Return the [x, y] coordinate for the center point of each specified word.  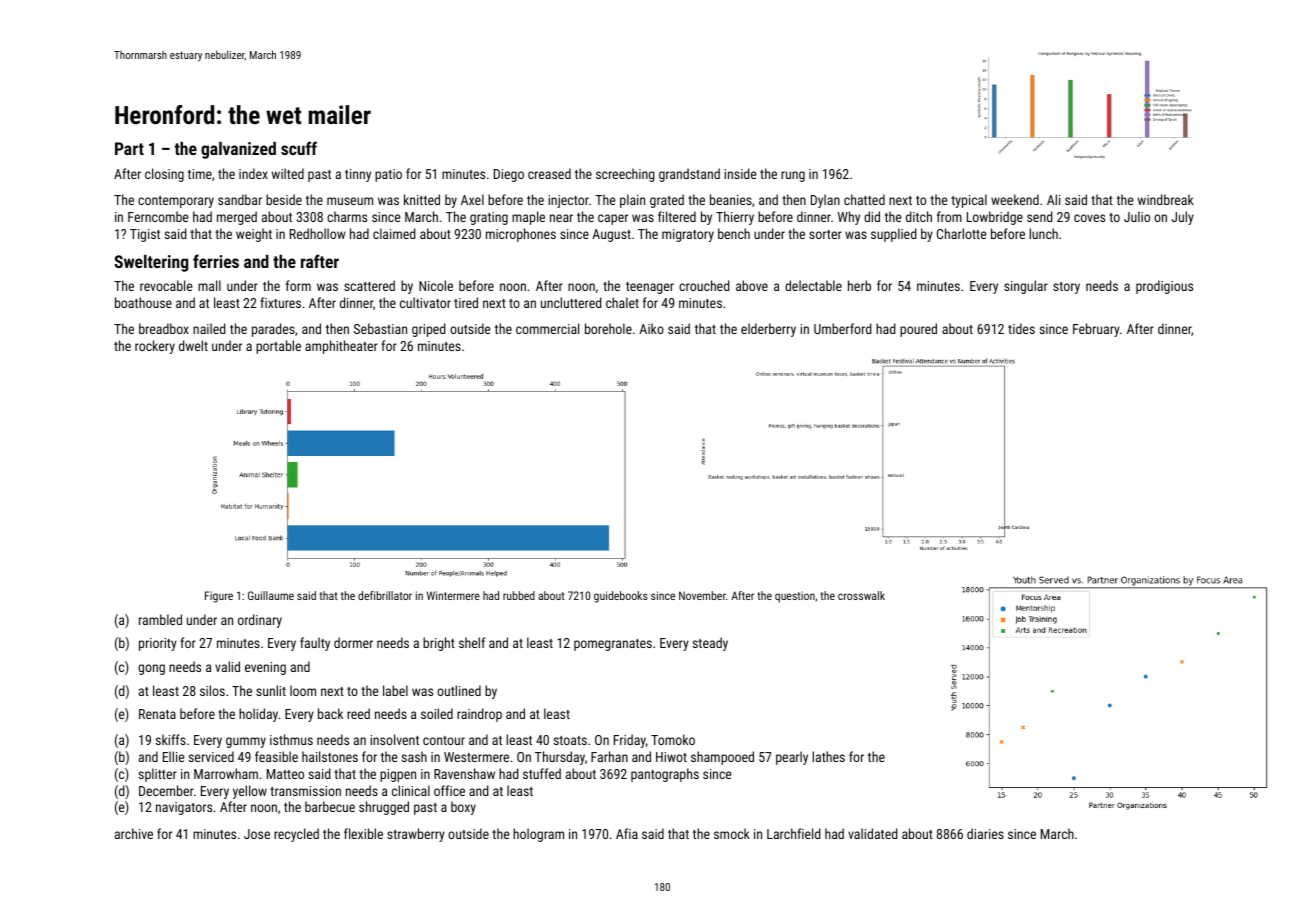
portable [278, 347]
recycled [296, 835]
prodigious [1164, 287]
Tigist [145, 235]
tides [1021, 328]
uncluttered [571, 302]
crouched [704, 285]
